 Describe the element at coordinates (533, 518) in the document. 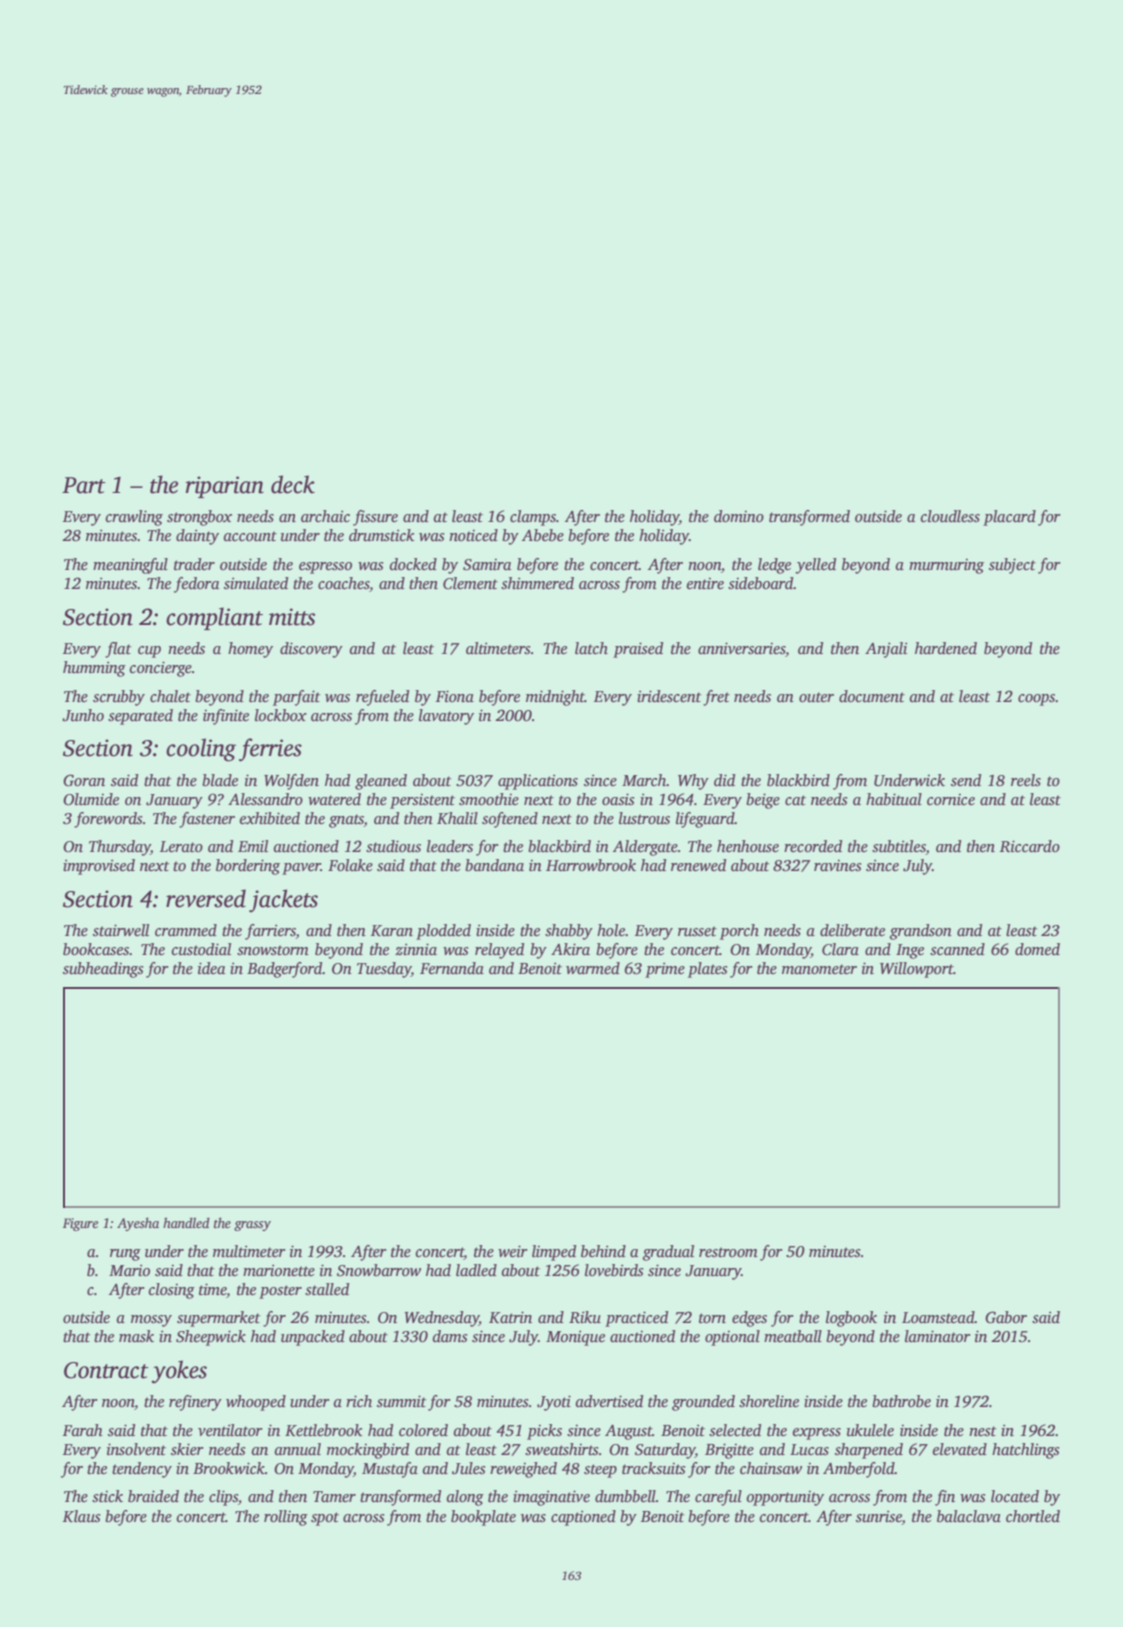

I see `clamps` at that location.
